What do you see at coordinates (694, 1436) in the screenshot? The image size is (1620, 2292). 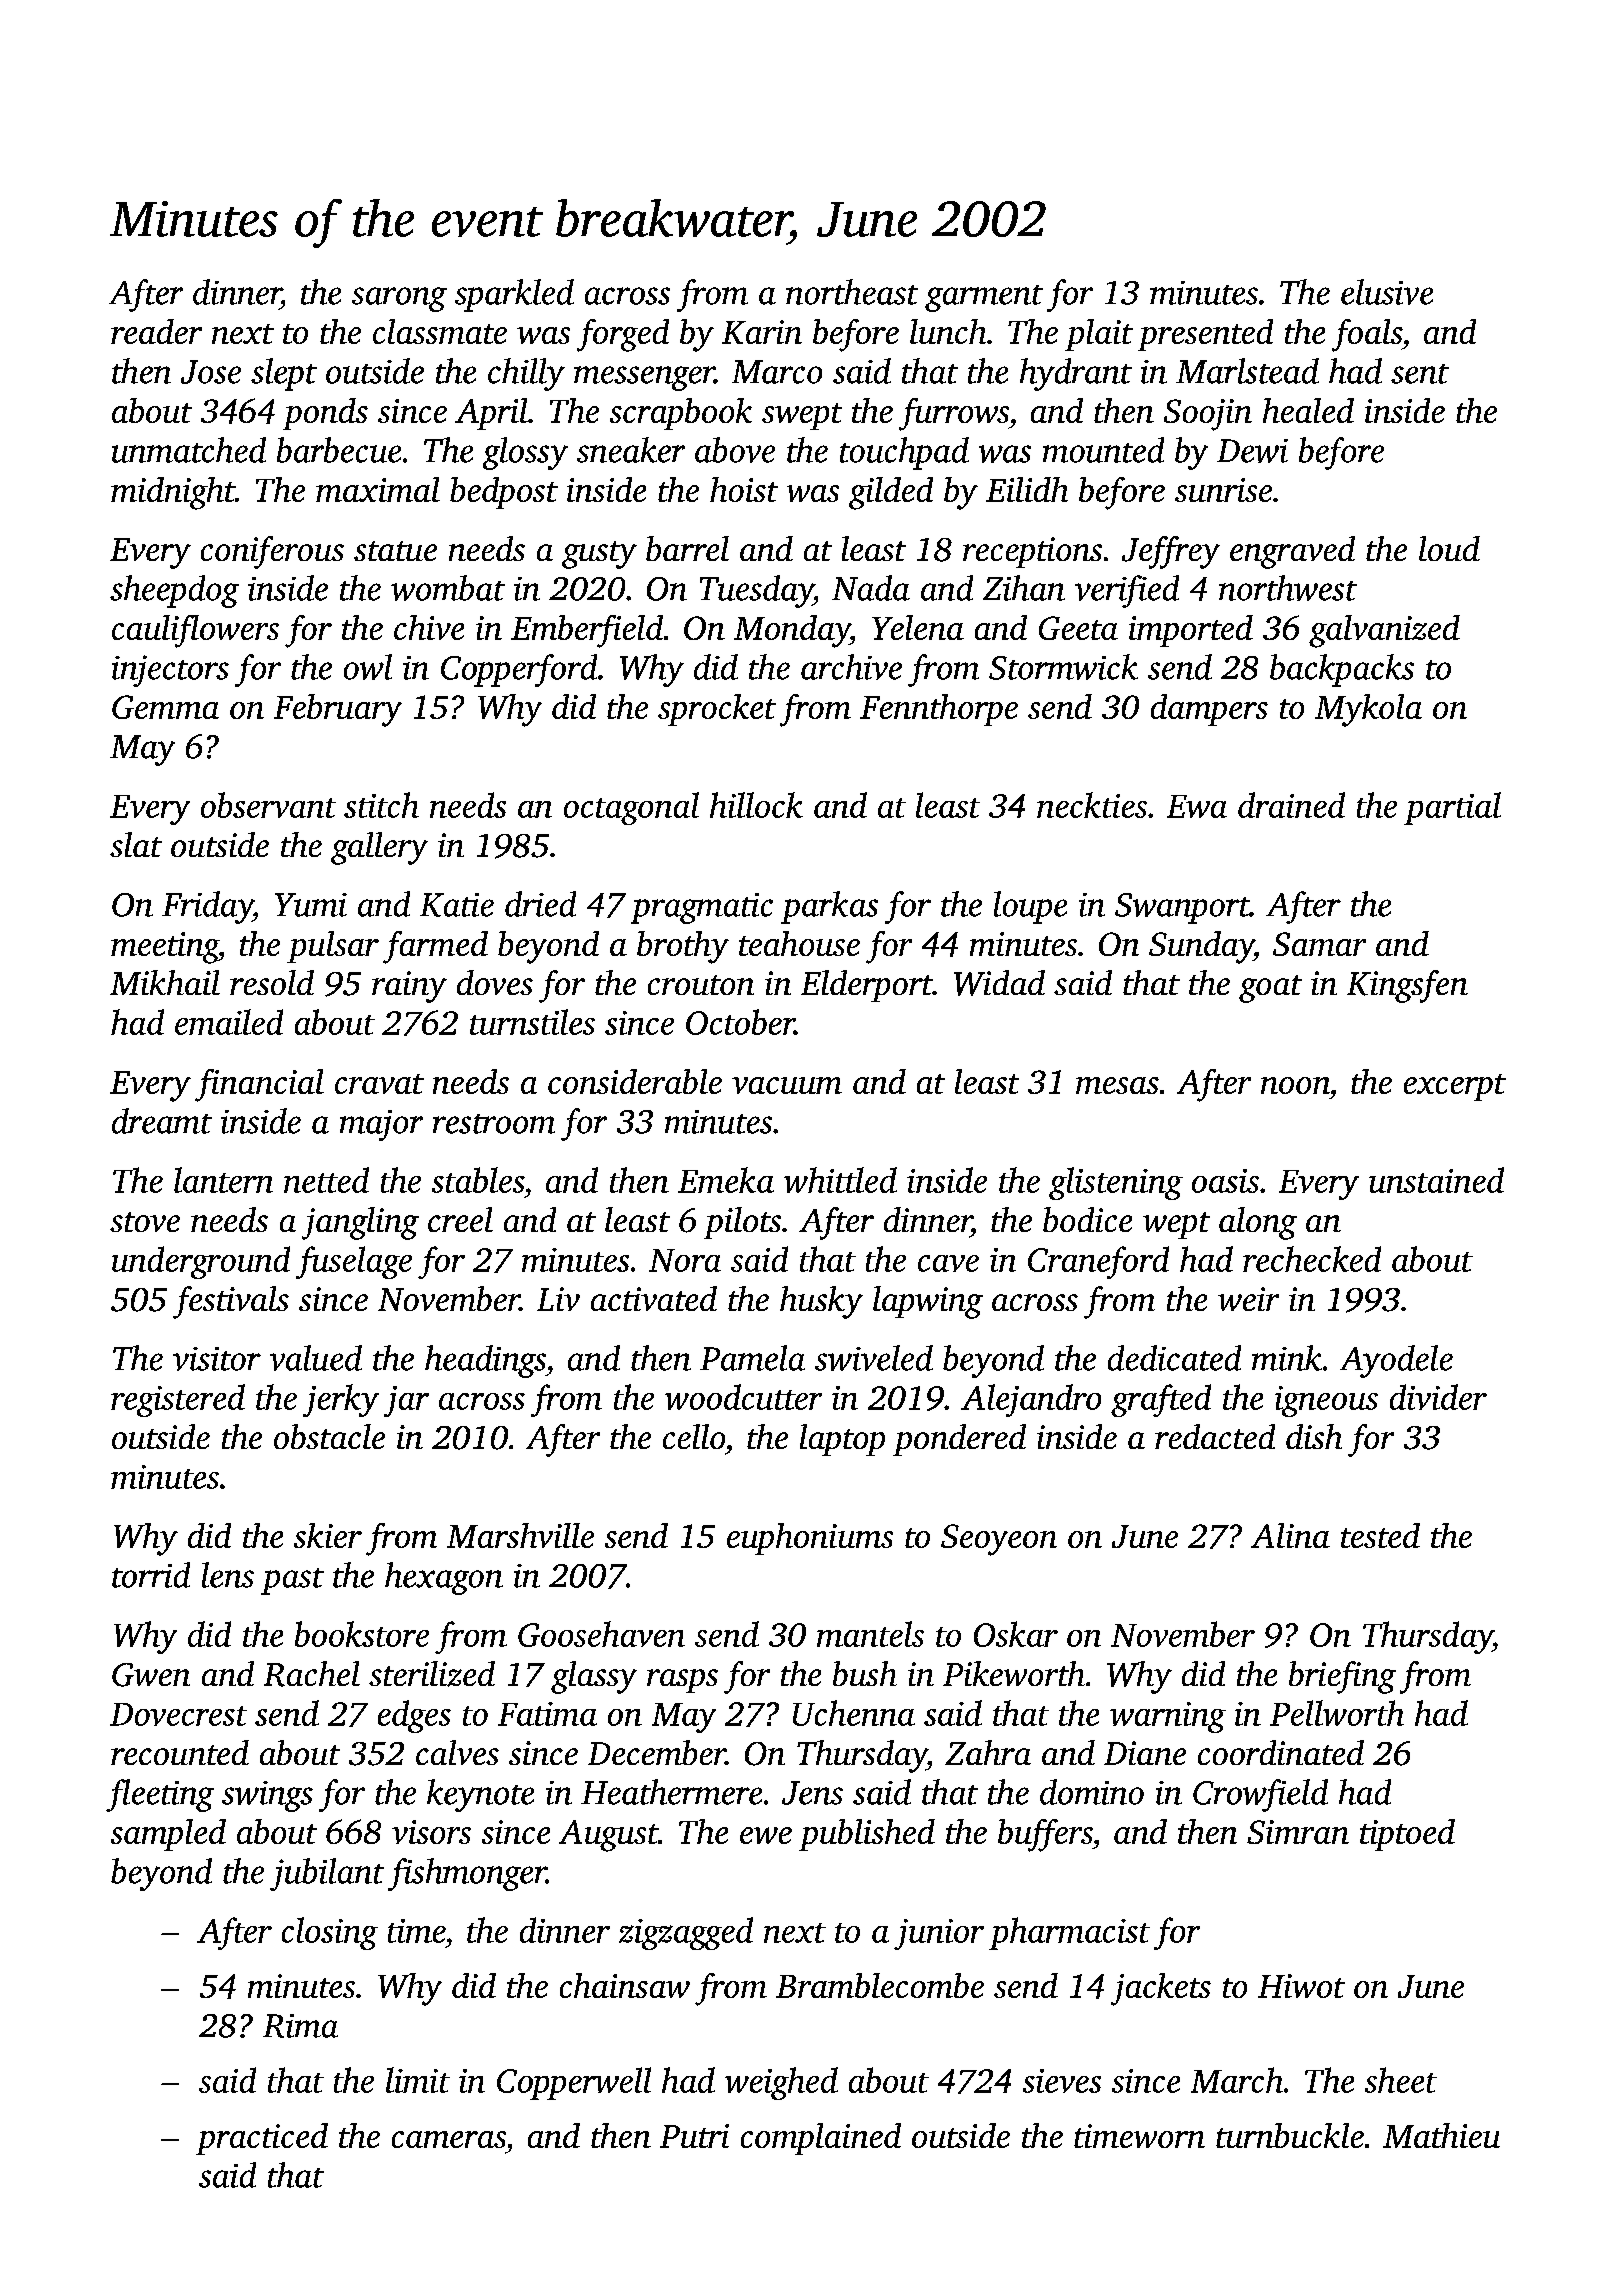 I see `cello` at bounding box center [694, 1436].
